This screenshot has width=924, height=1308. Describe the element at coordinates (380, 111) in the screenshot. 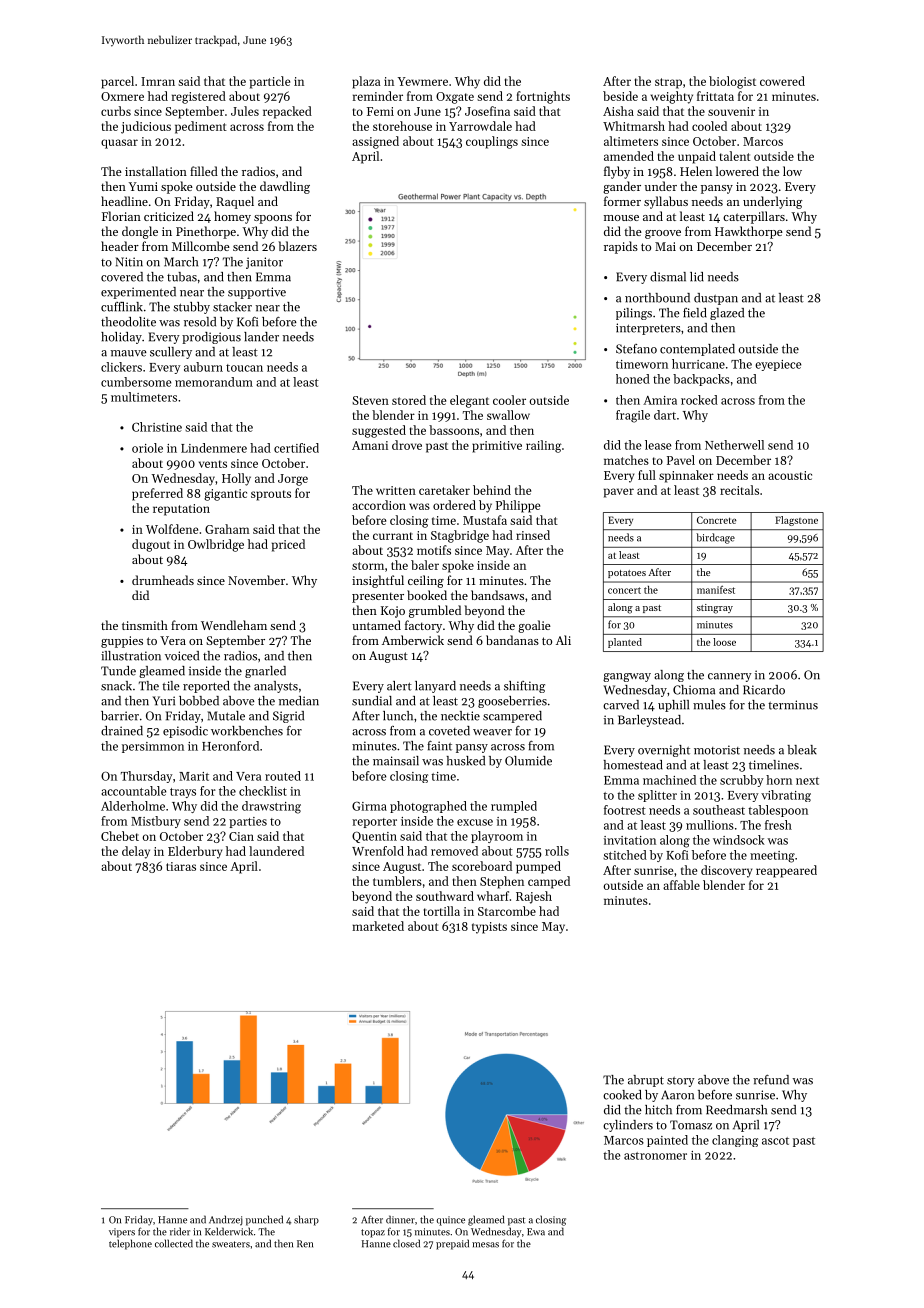

I see `Femi` at that location.
